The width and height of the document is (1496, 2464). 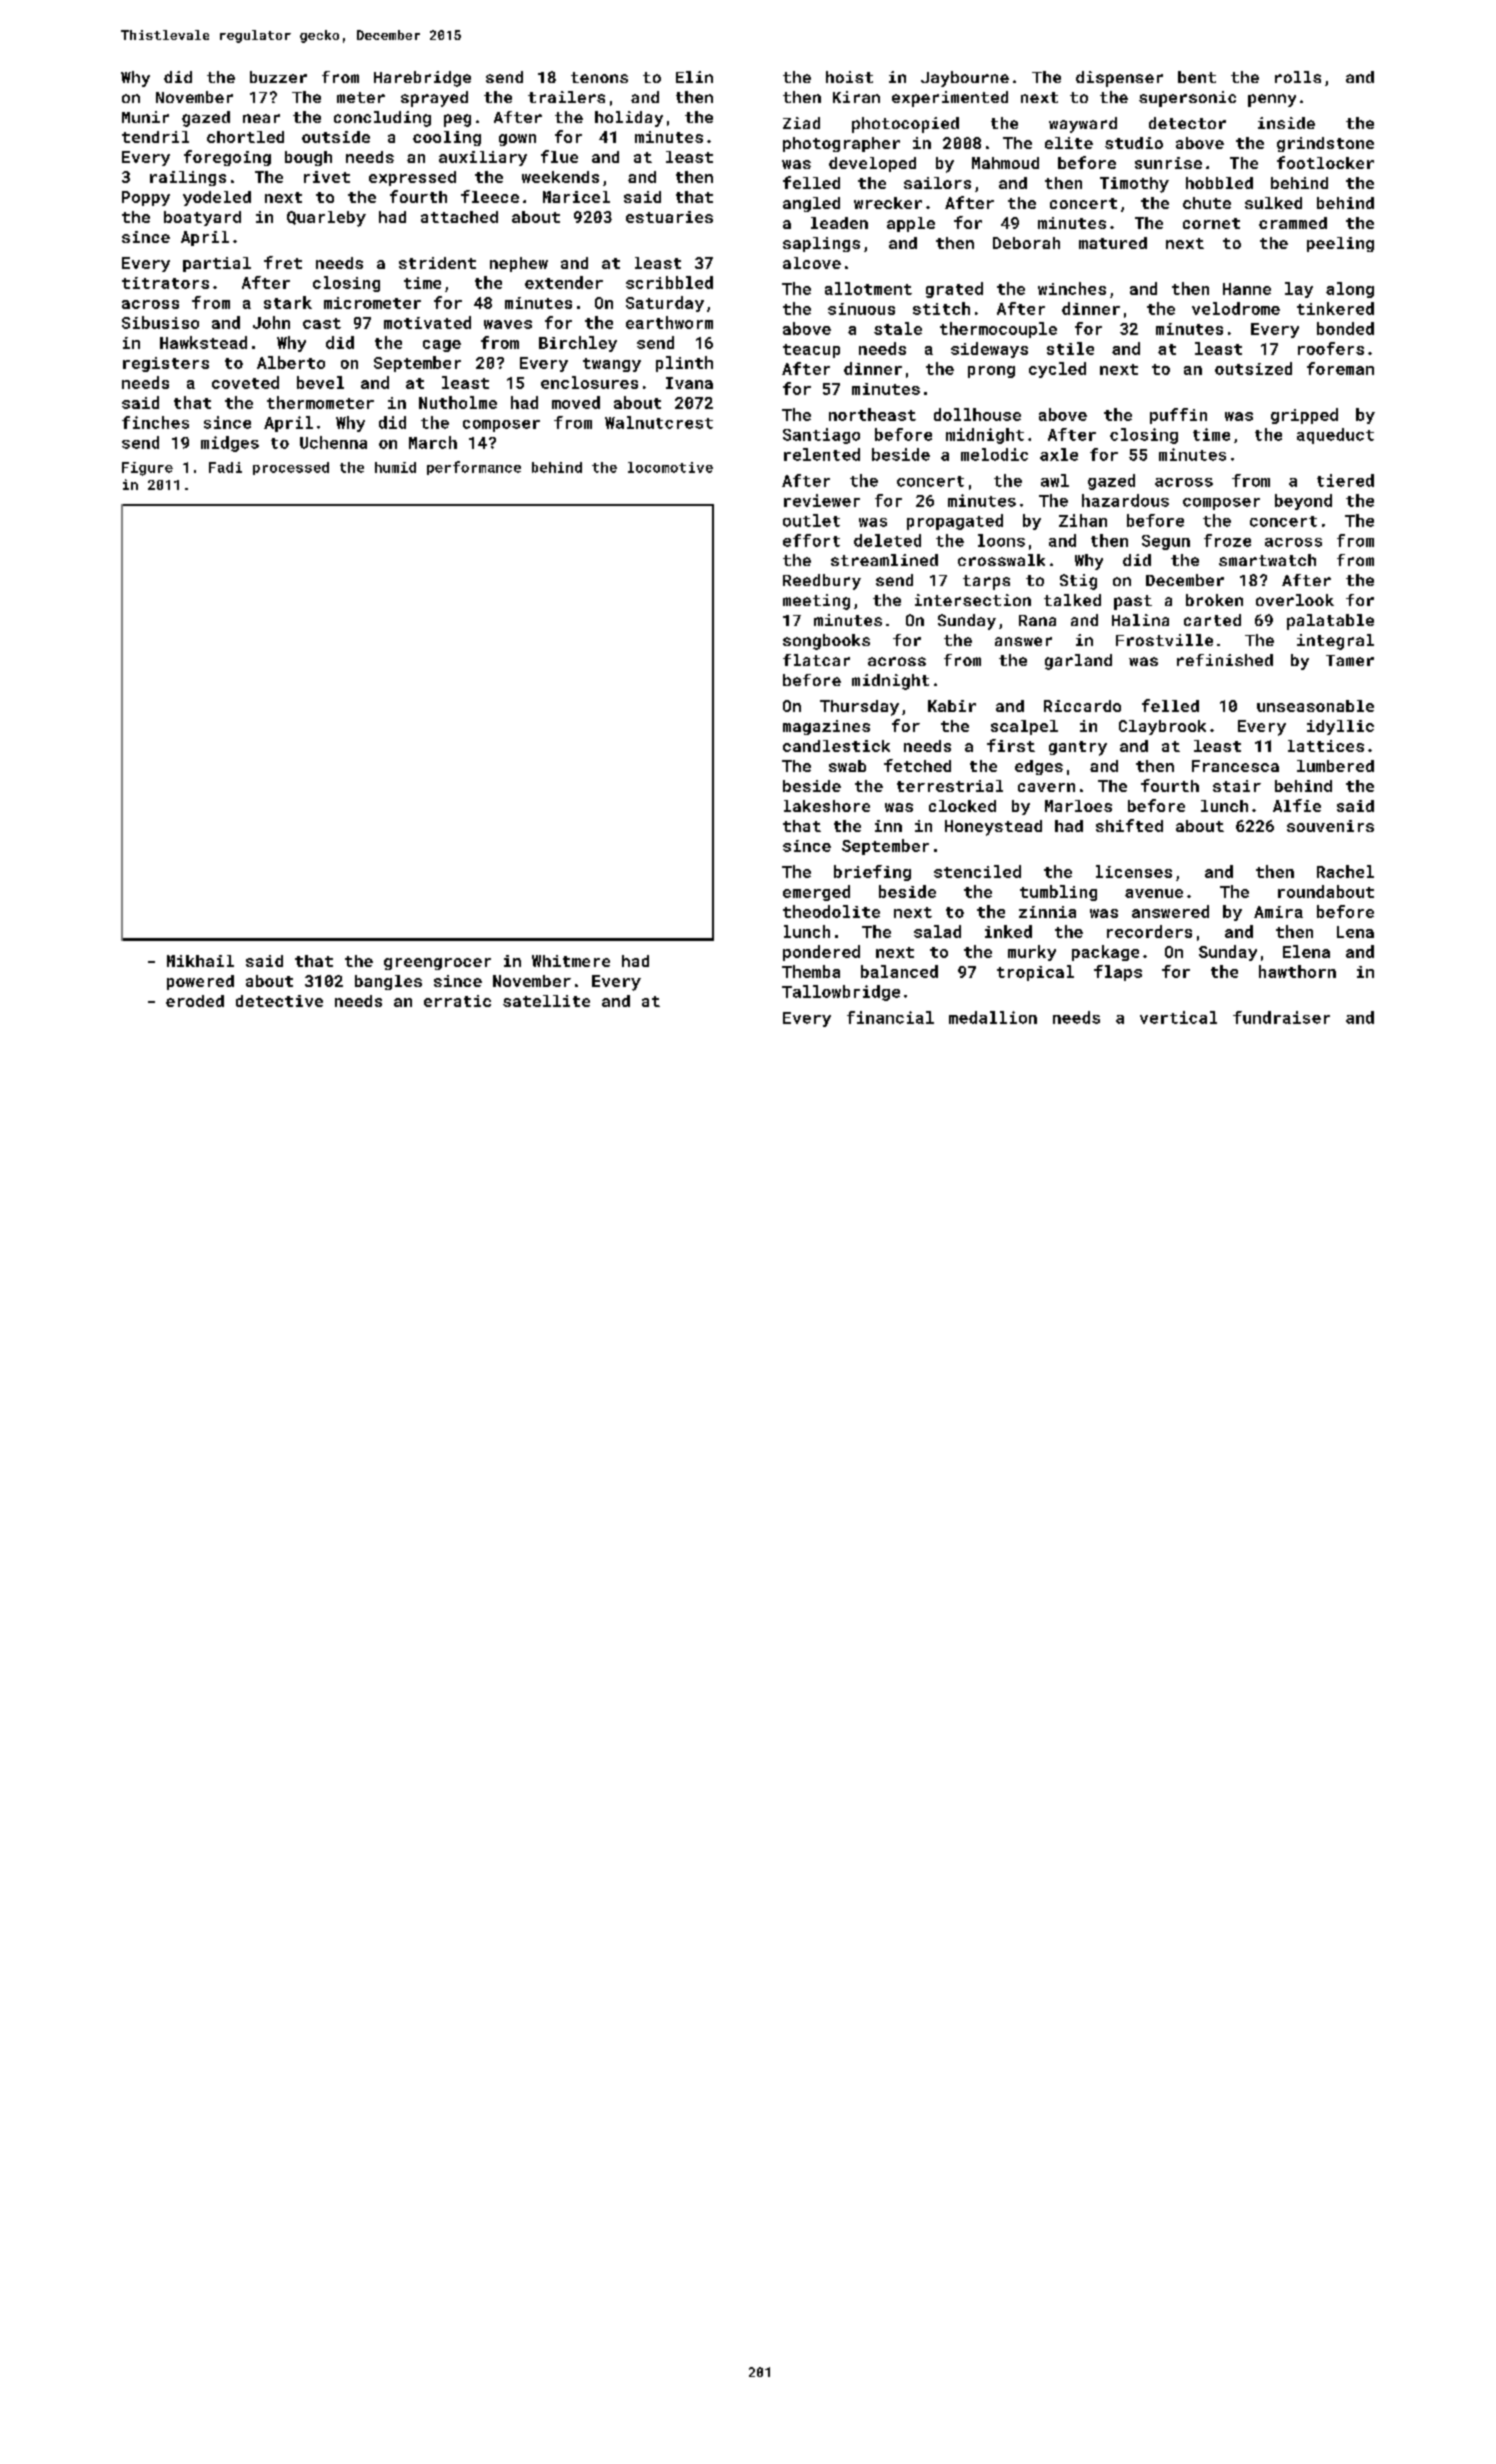 What do you see at coordinates (1331, 348) in the document?
I see `roofers` at bounding box center [1331, 348].
